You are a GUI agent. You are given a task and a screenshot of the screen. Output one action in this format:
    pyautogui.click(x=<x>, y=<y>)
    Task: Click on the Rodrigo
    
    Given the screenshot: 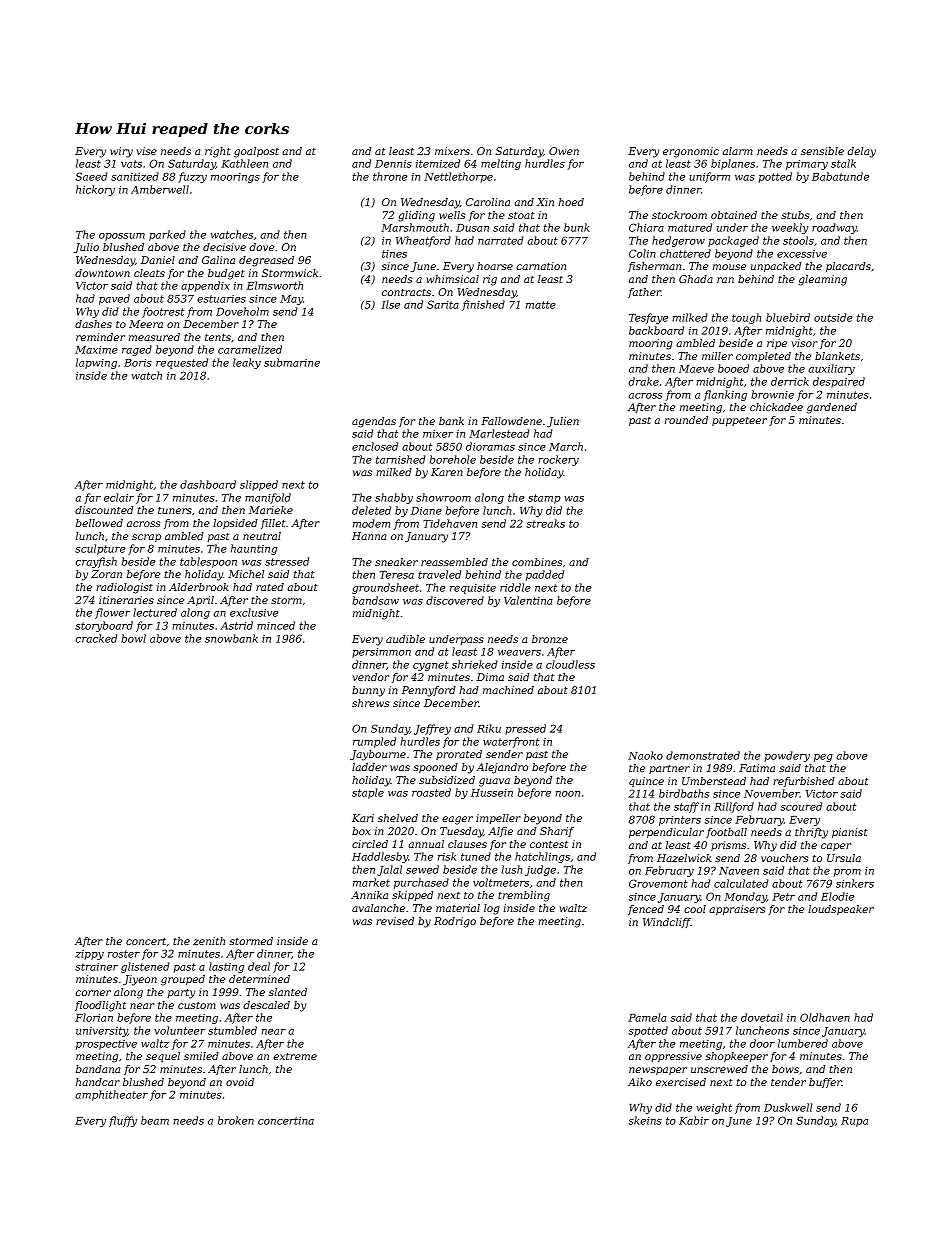 What is the action you would take?
    pyautogui.click(x=455, y=922)
